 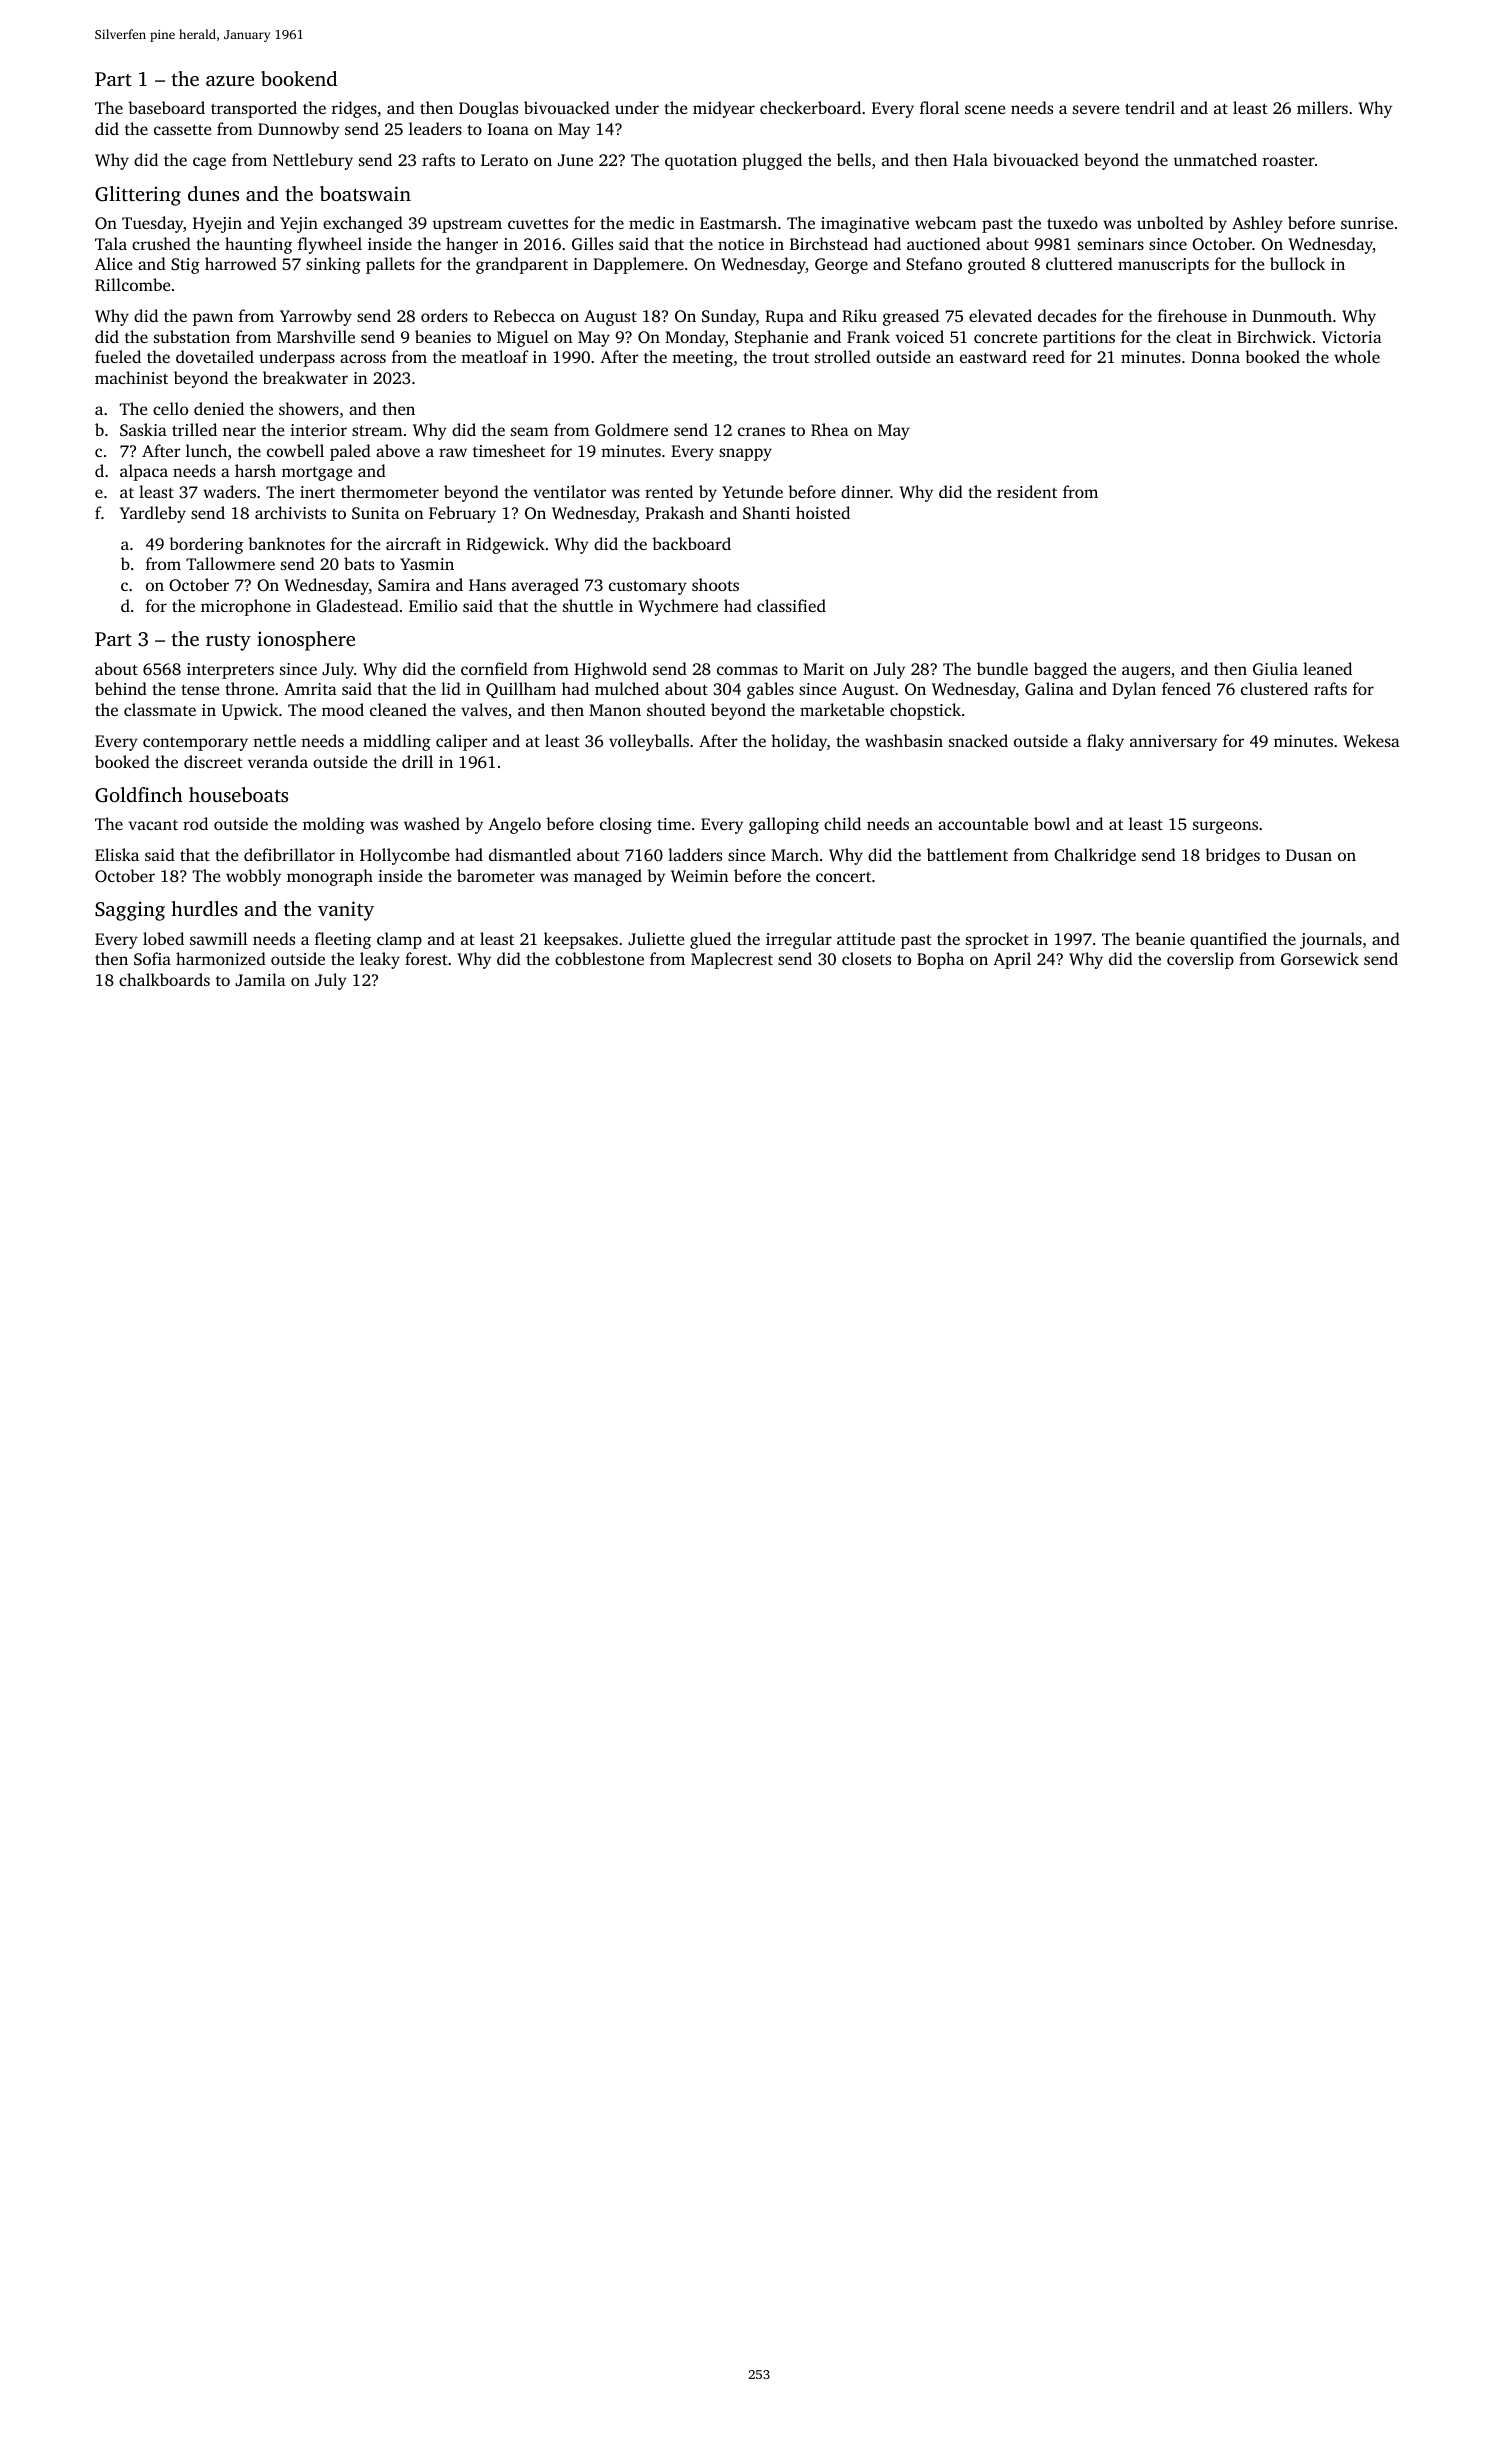 What do you see at coordinates (305, 377) in the image?
I see `breakwater` at bounding box center [305, 377].
